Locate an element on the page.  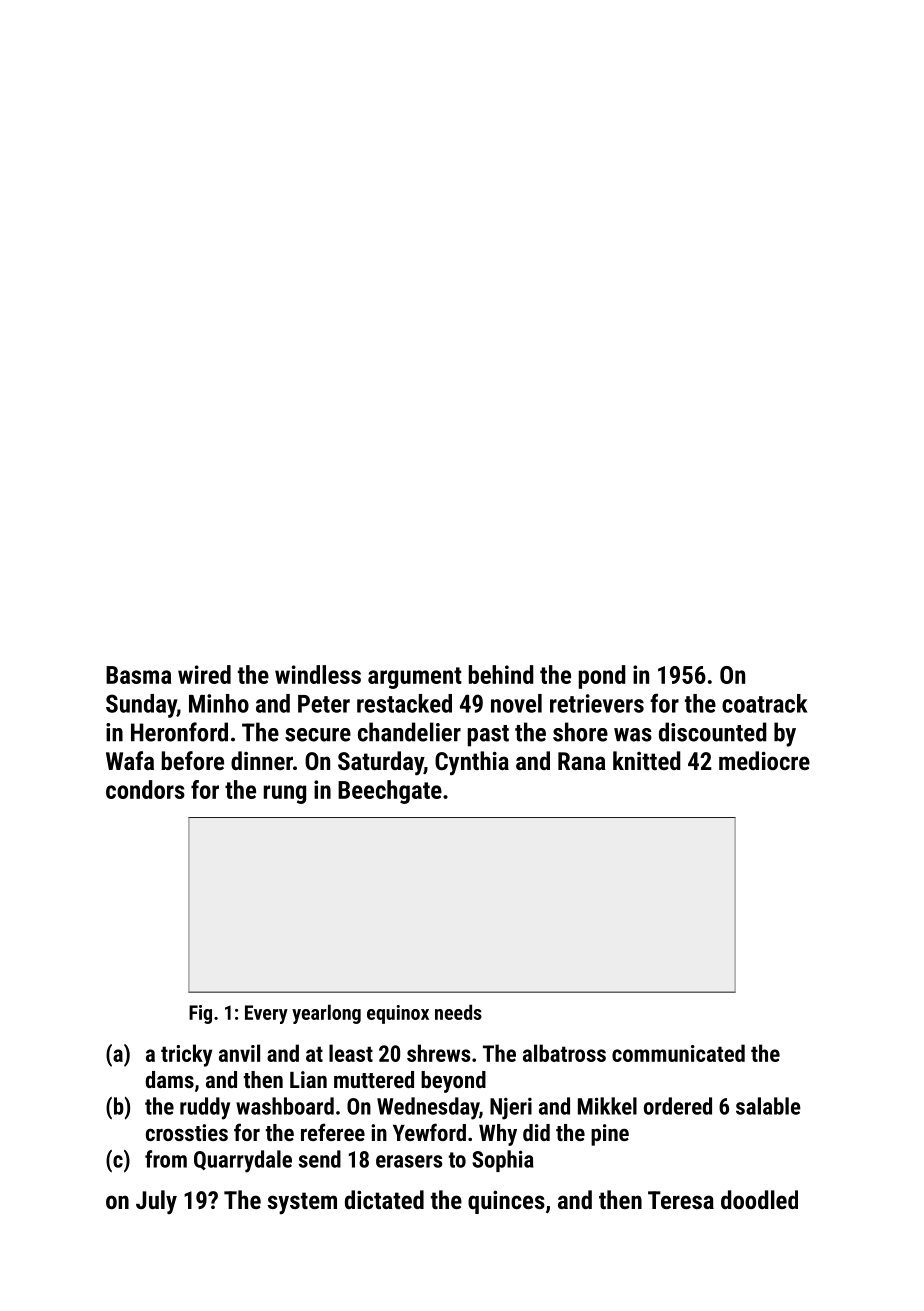
equinox is located at coordinates (398, 1014).
